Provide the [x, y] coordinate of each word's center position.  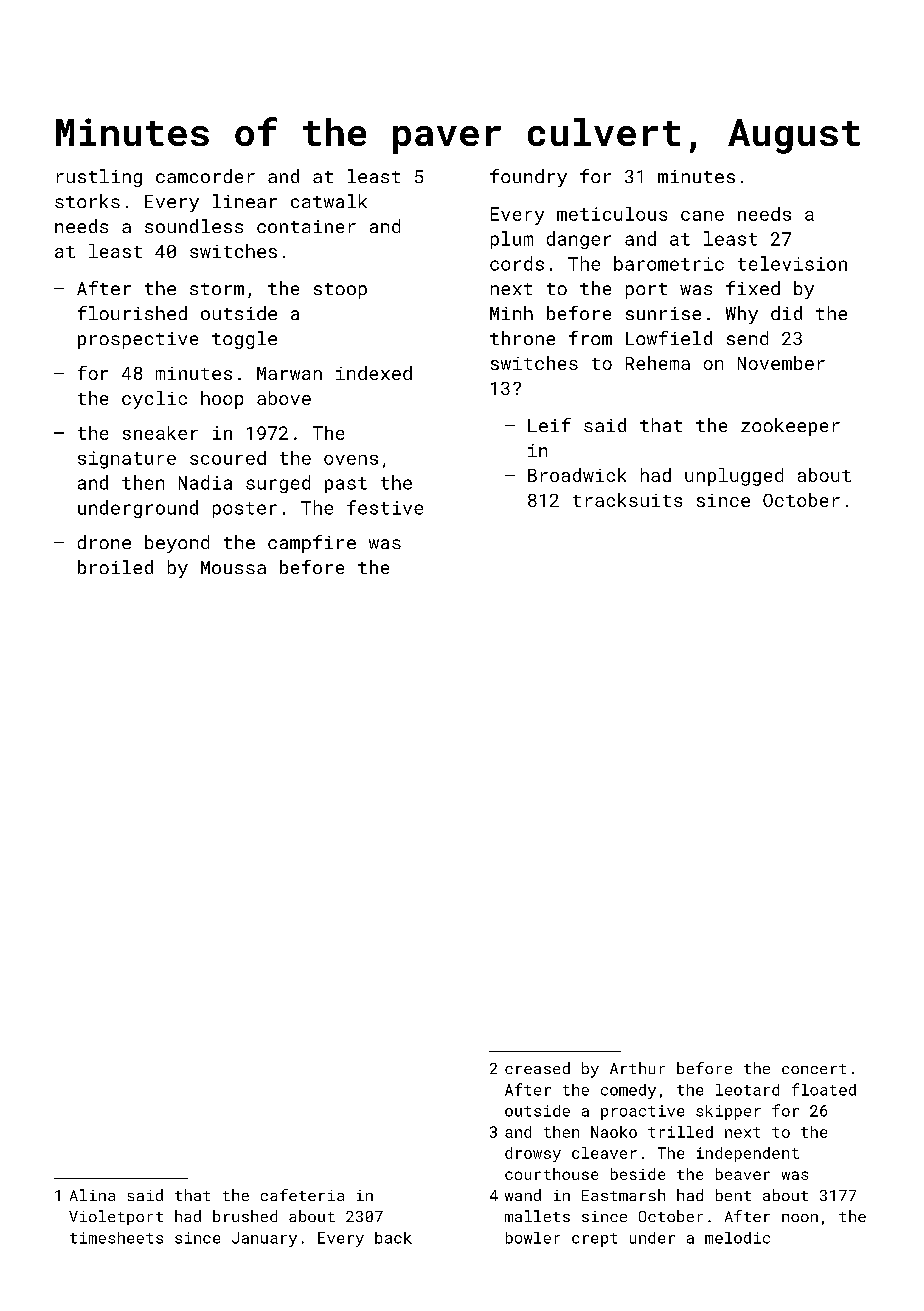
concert [814, 1069]
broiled [115, 567]
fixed [753, 288]
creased [537, 1068]
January [264, 1239]
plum [512, 240]
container [306, 226]
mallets [537, 1216]
